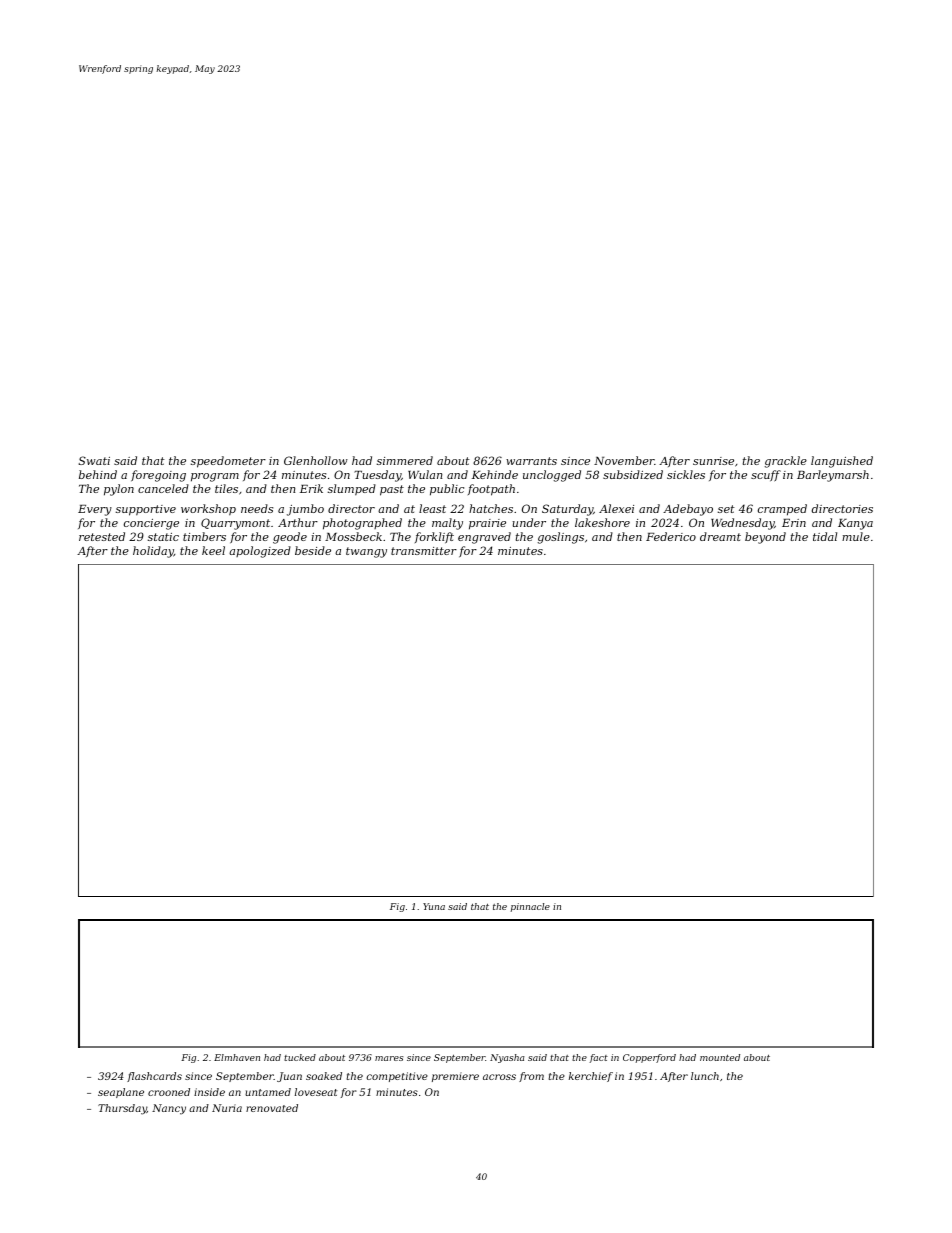  What do you see at coordinates (720, 1057) in the screenshot?
I see `mounted` at bounding box center [720, 1057].
